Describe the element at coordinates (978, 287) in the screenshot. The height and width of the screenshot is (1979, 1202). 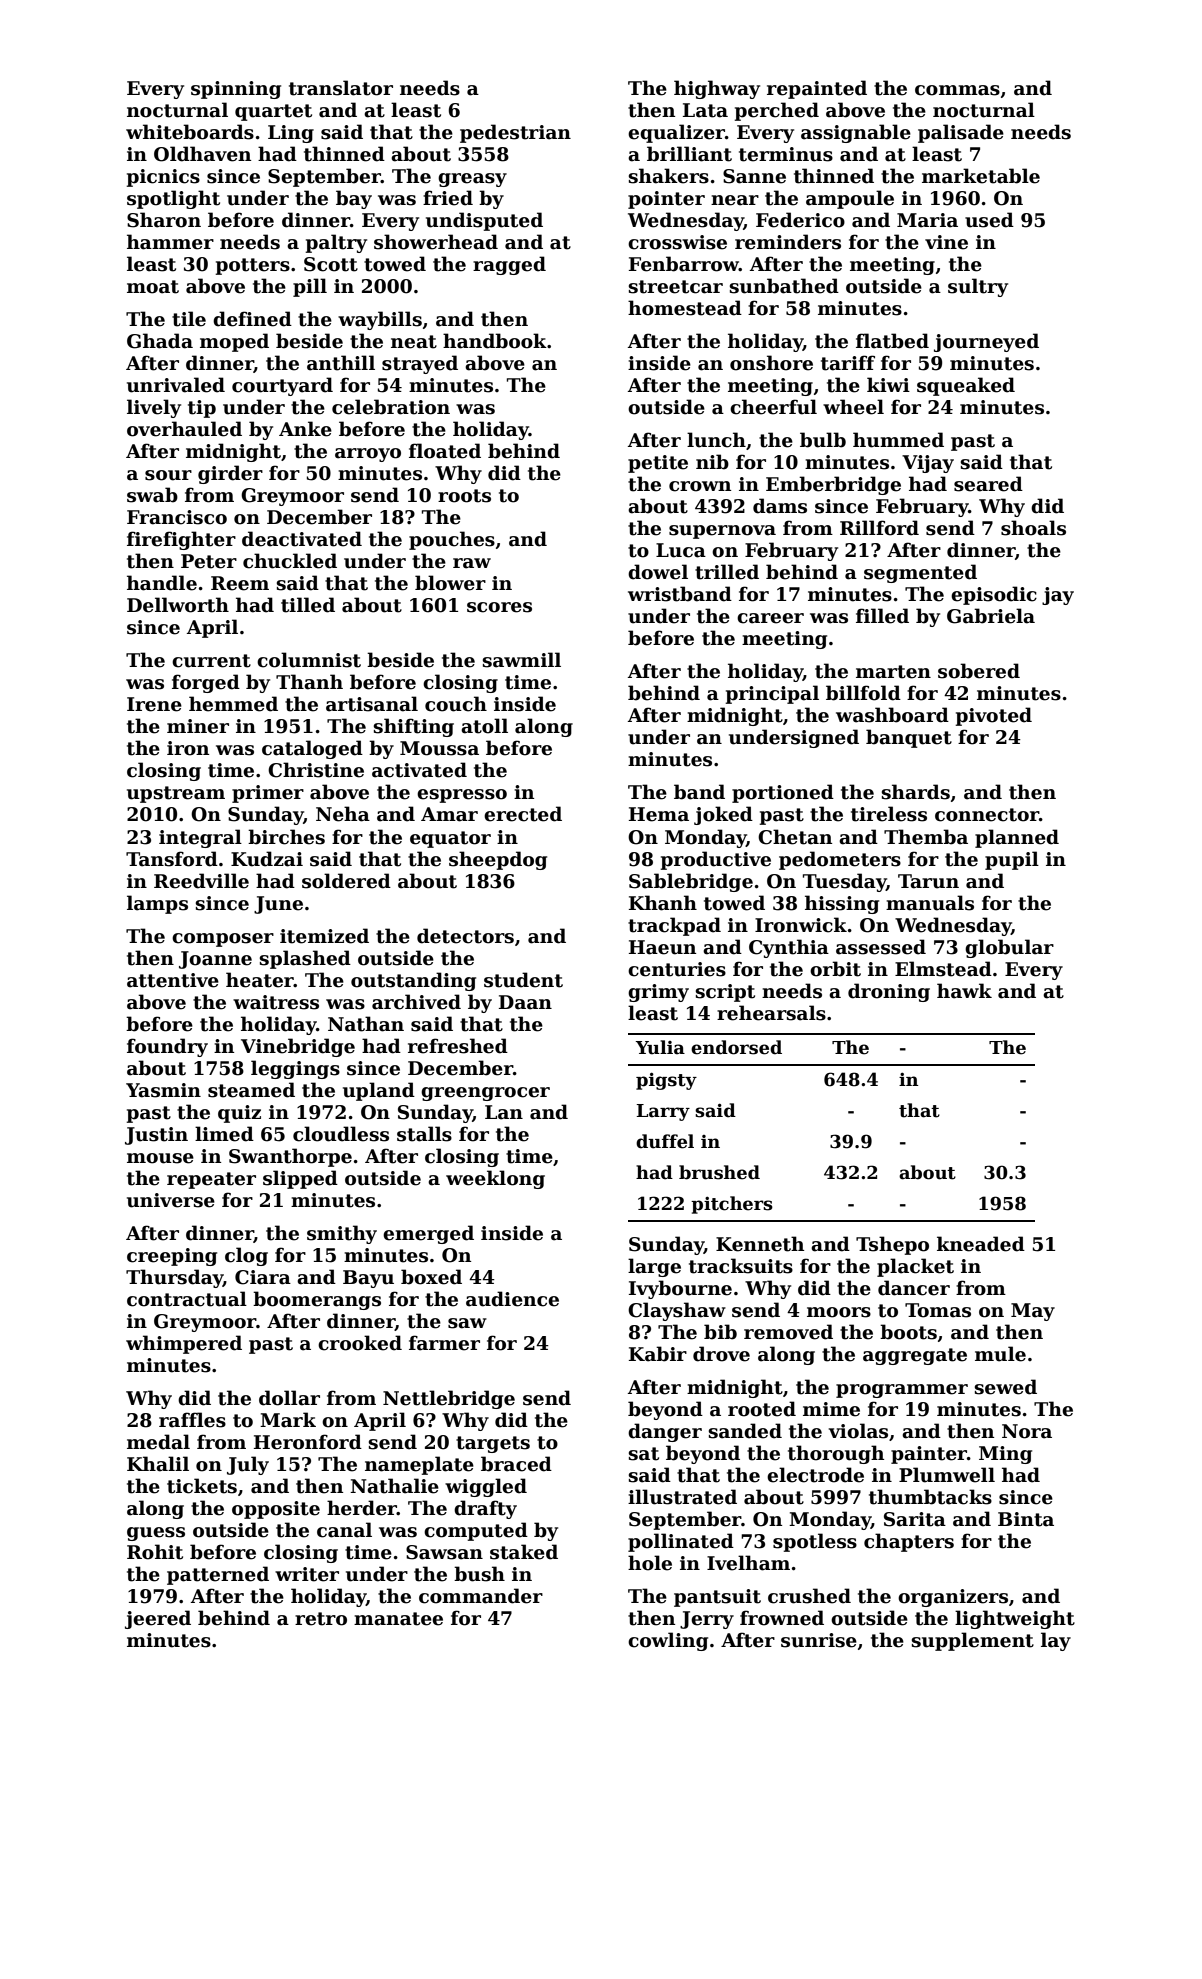
I see `sultry` at that location.
